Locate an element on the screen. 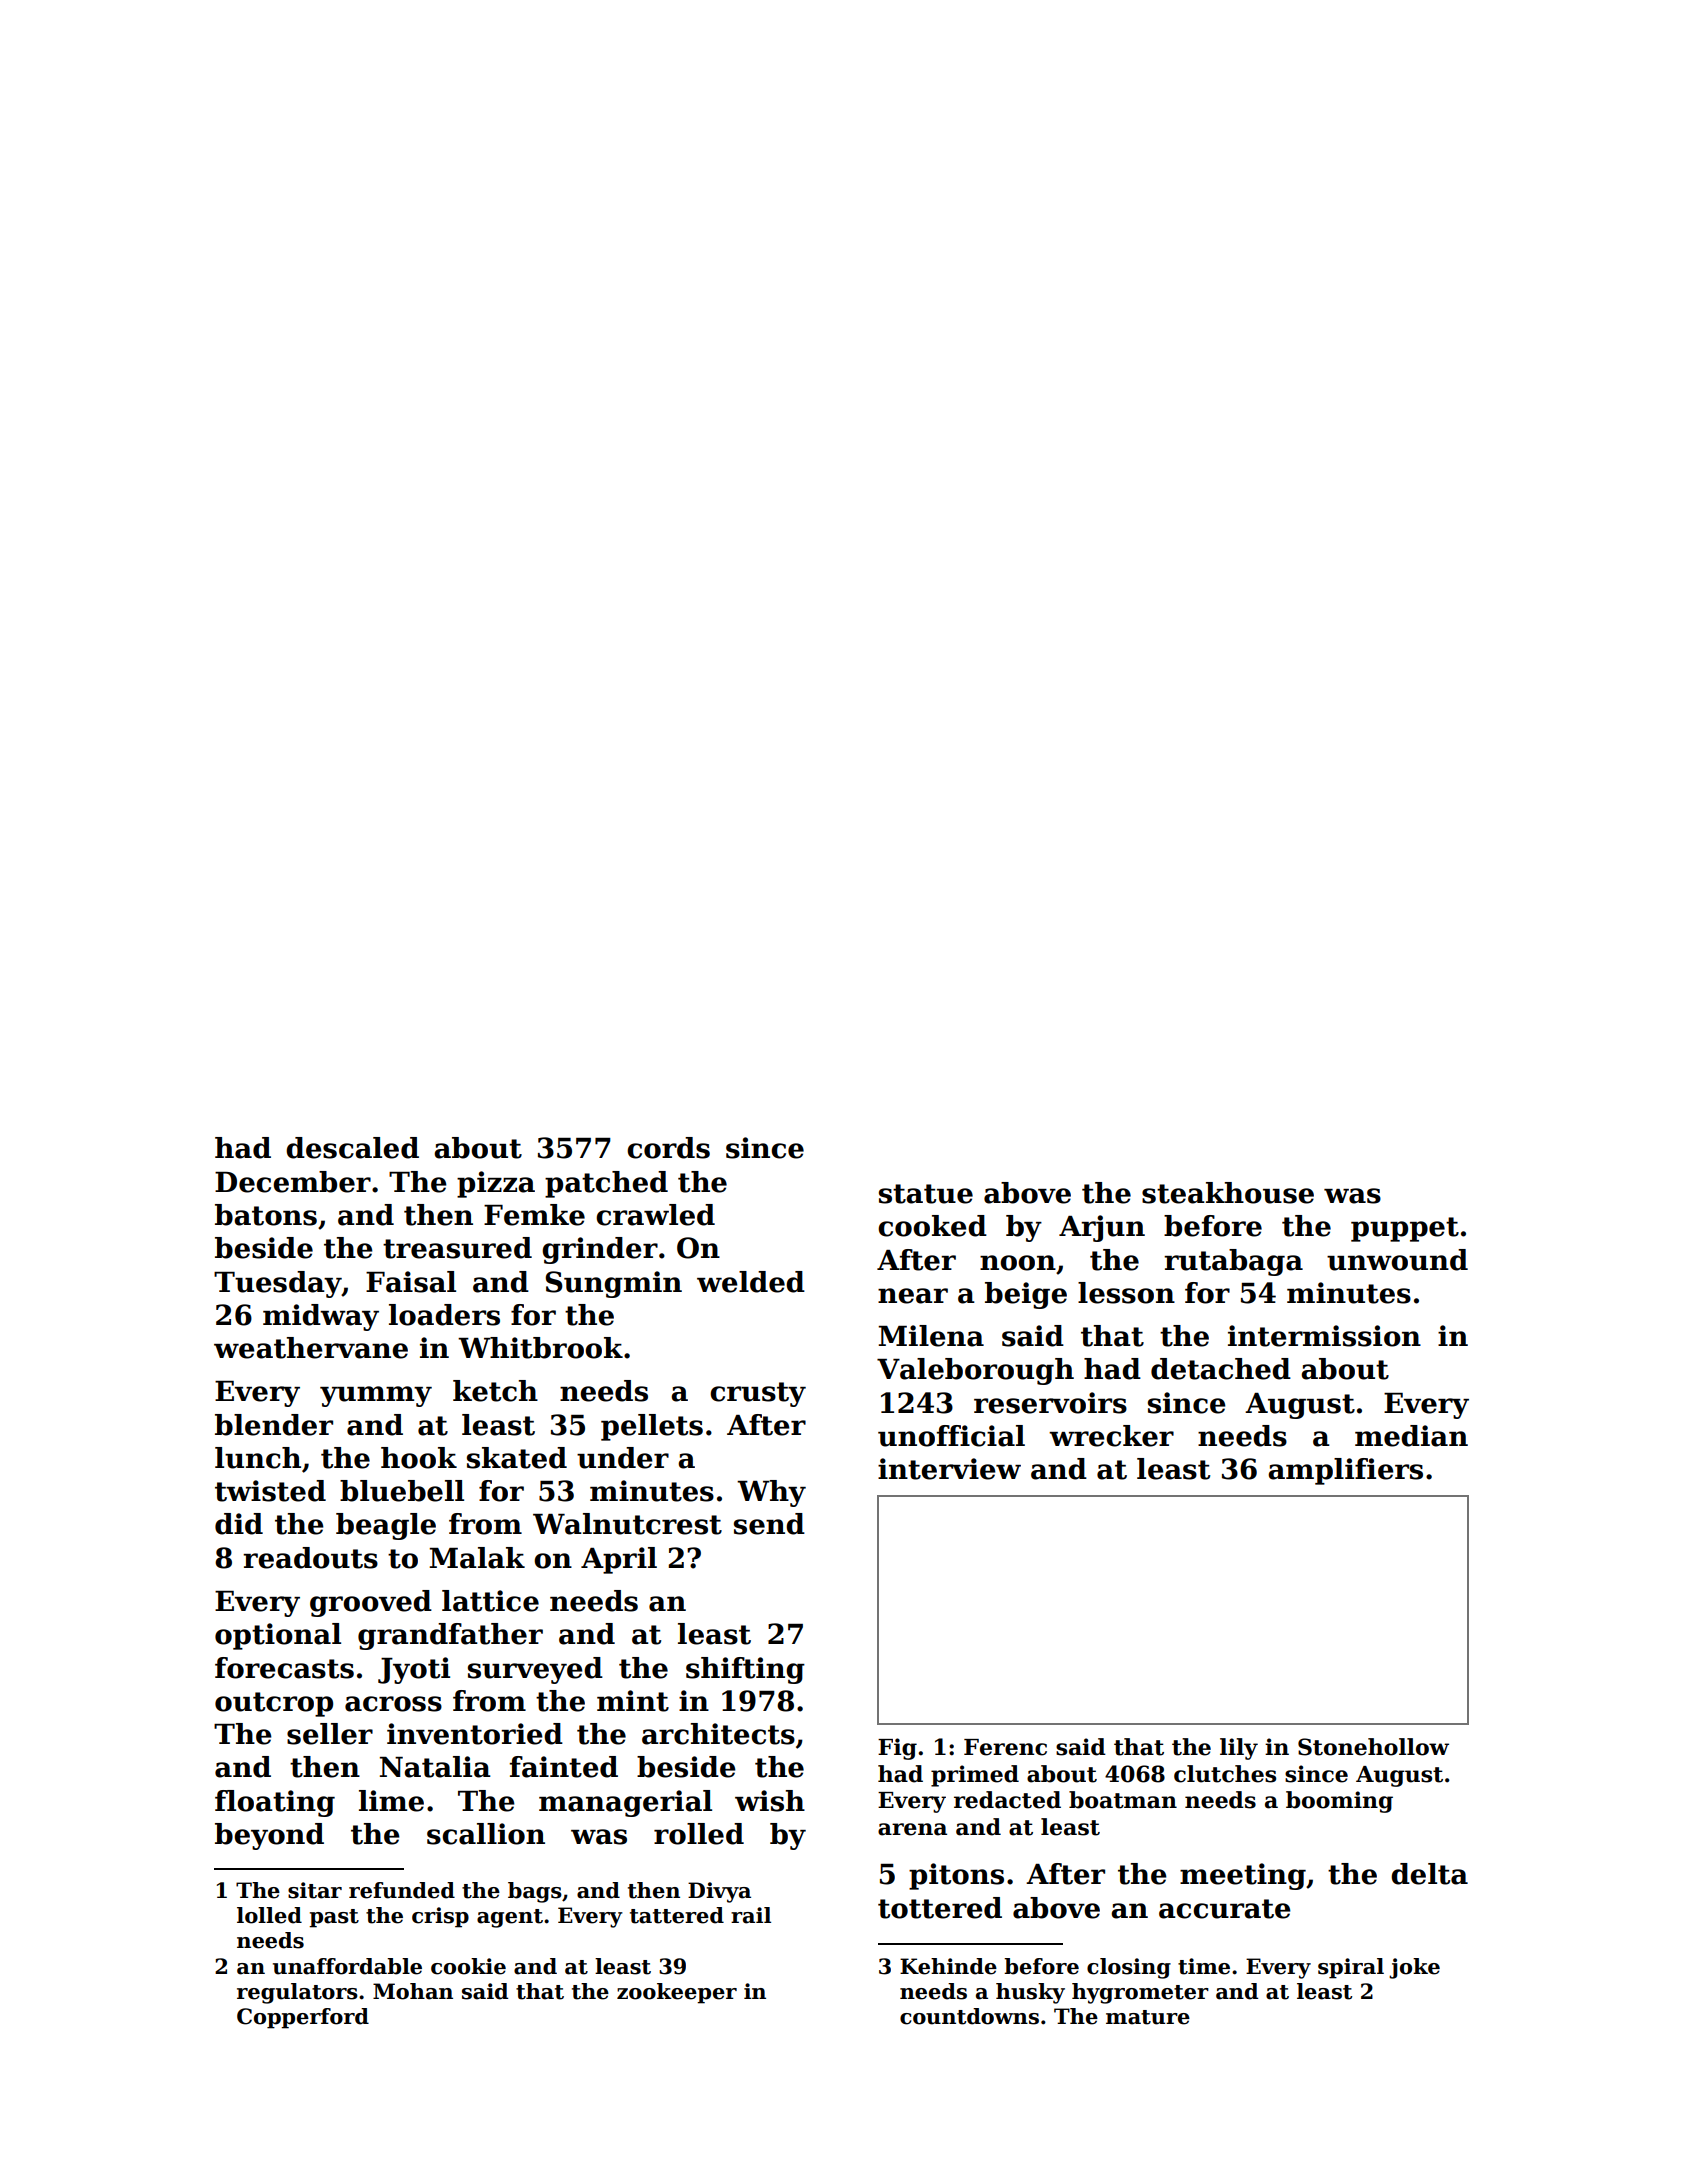 The height and width of the screenshot is (2178, 1683). Divya is located at coordinates (719, 1892).
